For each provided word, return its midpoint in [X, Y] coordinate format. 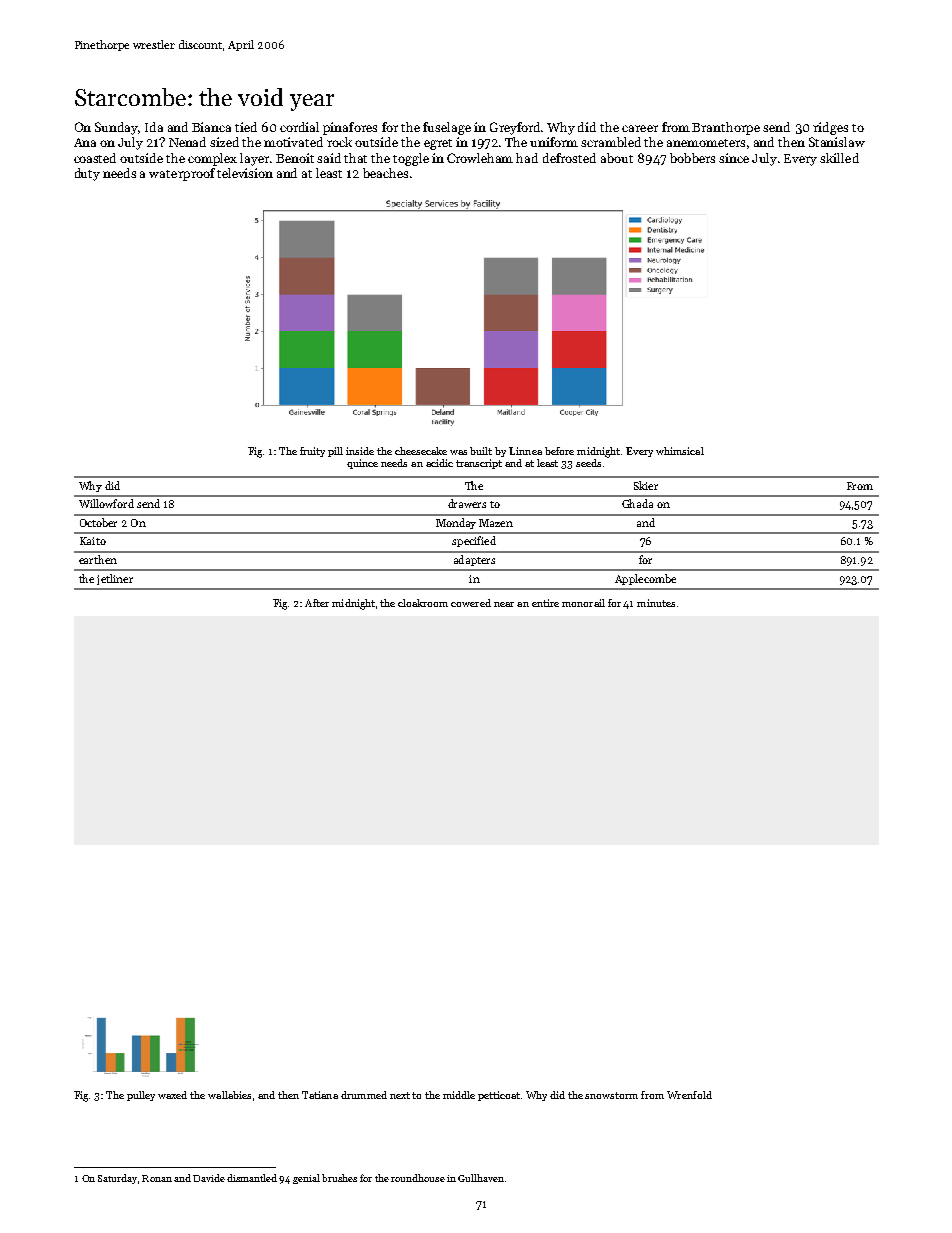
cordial [299, 127]
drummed [364, 1095]
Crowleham [480, 158]
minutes [656, 603]
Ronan [157, 1178]
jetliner [115, 579]
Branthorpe [726, 128]
